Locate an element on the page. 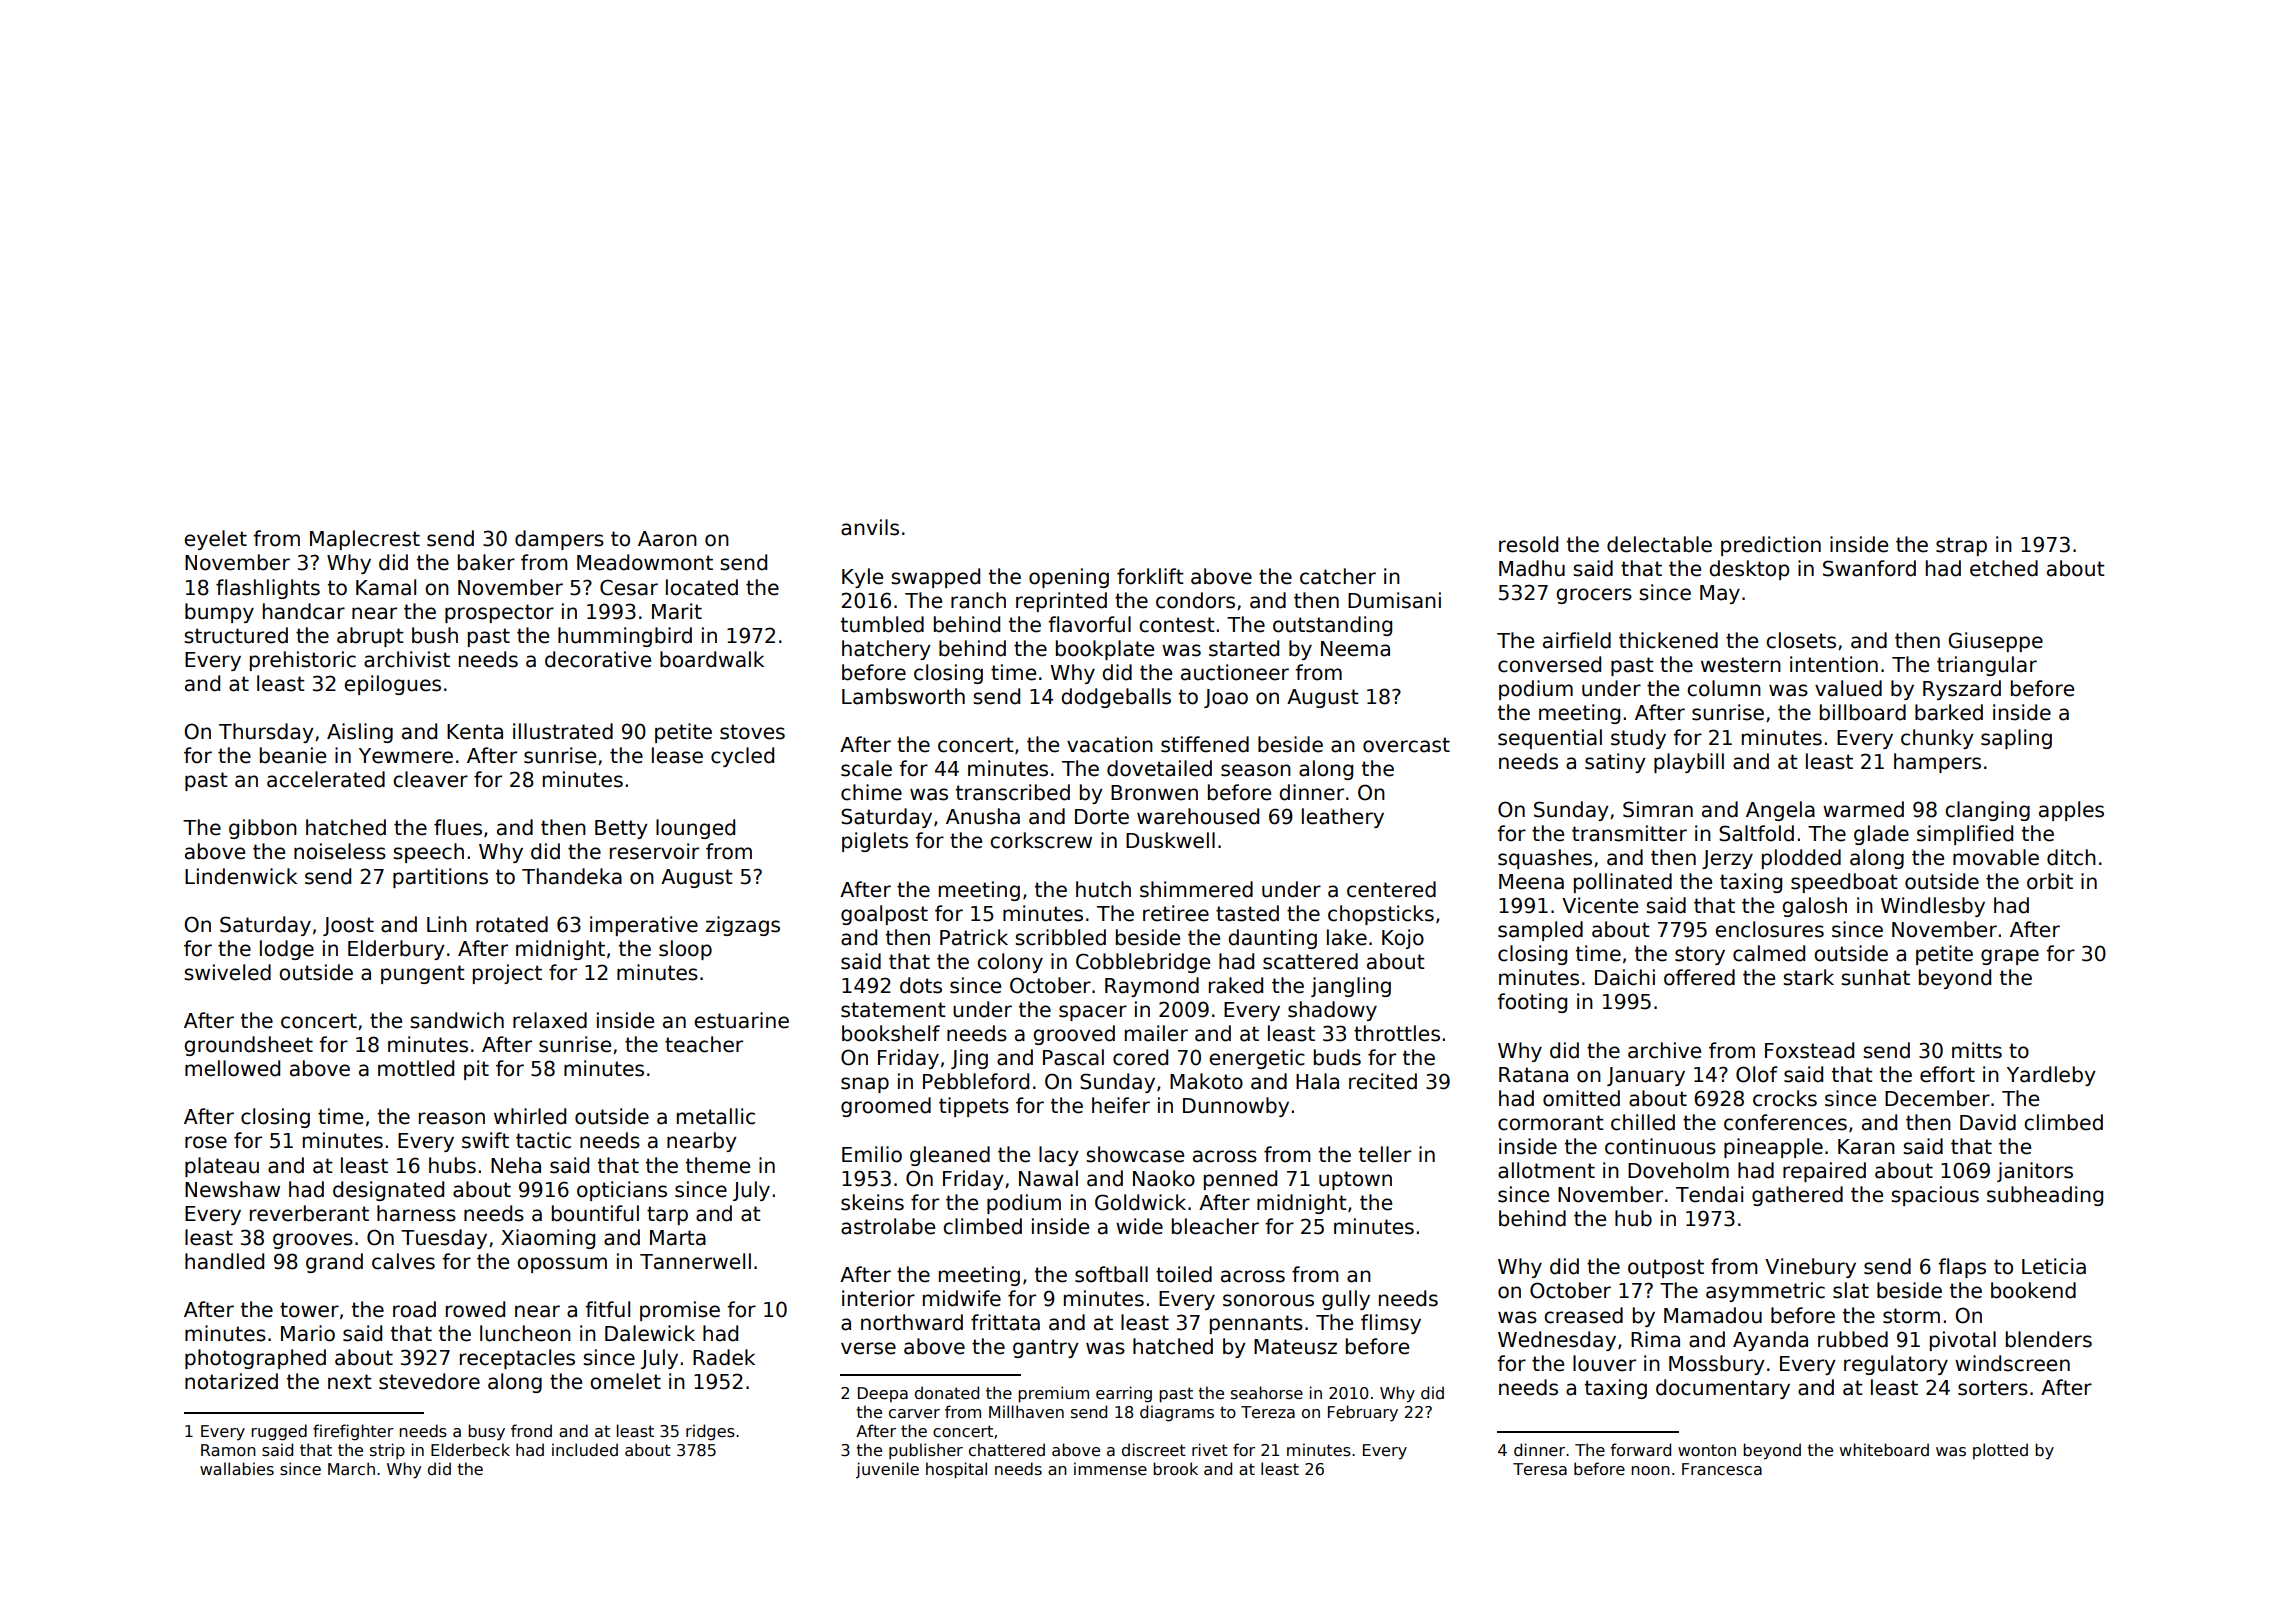  tumbled is located at coordinates (882, 624).
